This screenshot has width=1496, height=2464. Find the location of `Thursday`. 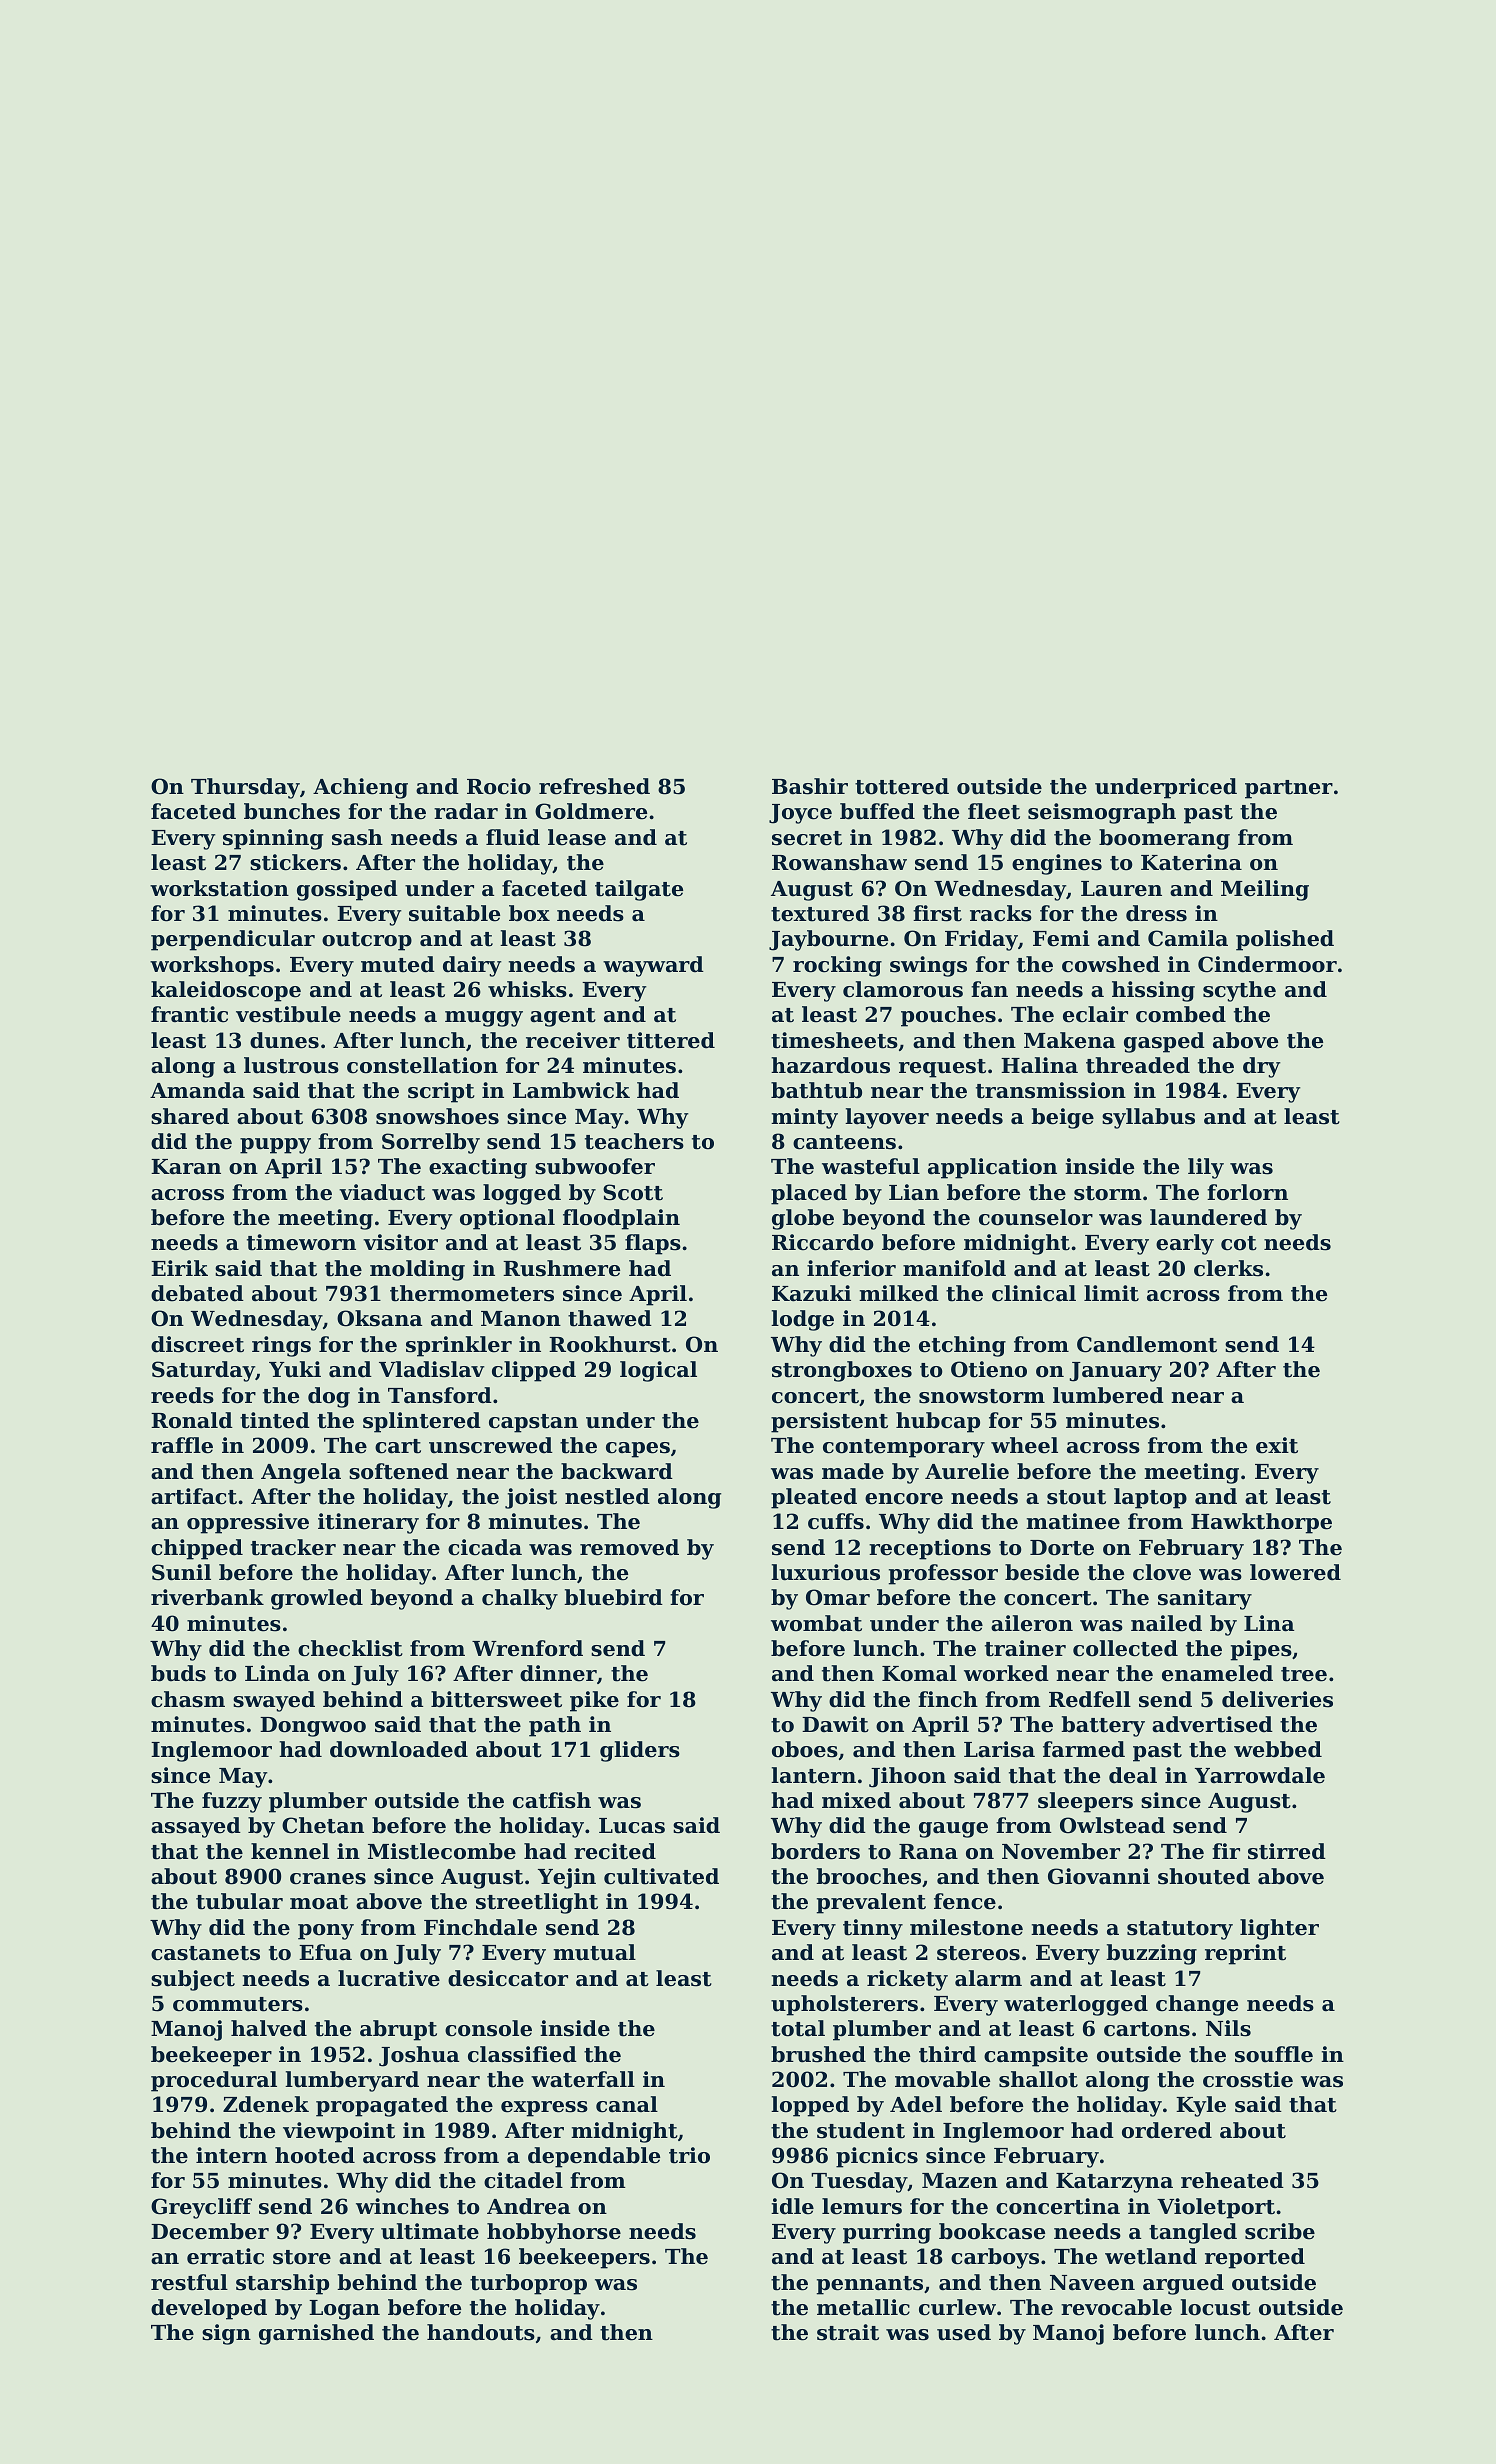

Thursday is located at coordinates (245, 788).
